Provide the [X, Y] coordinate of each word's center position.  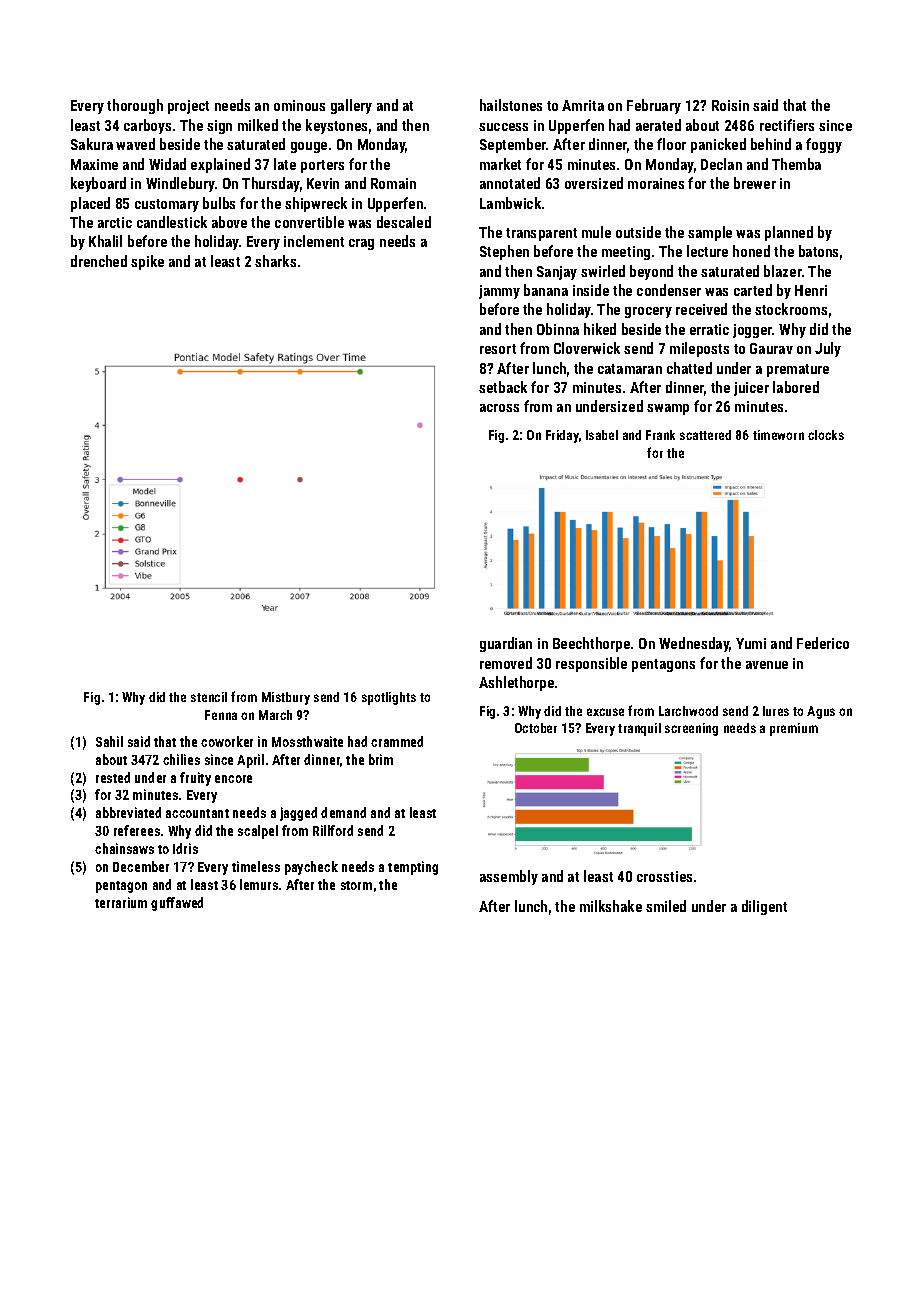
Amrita [583, 105]
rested [113, 777]
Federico [823, 643]
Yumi [751, 643]
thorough [135, 106]
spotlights [389, 698]
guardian [506, 644]
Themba [796, 164]
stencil [209, 697]
